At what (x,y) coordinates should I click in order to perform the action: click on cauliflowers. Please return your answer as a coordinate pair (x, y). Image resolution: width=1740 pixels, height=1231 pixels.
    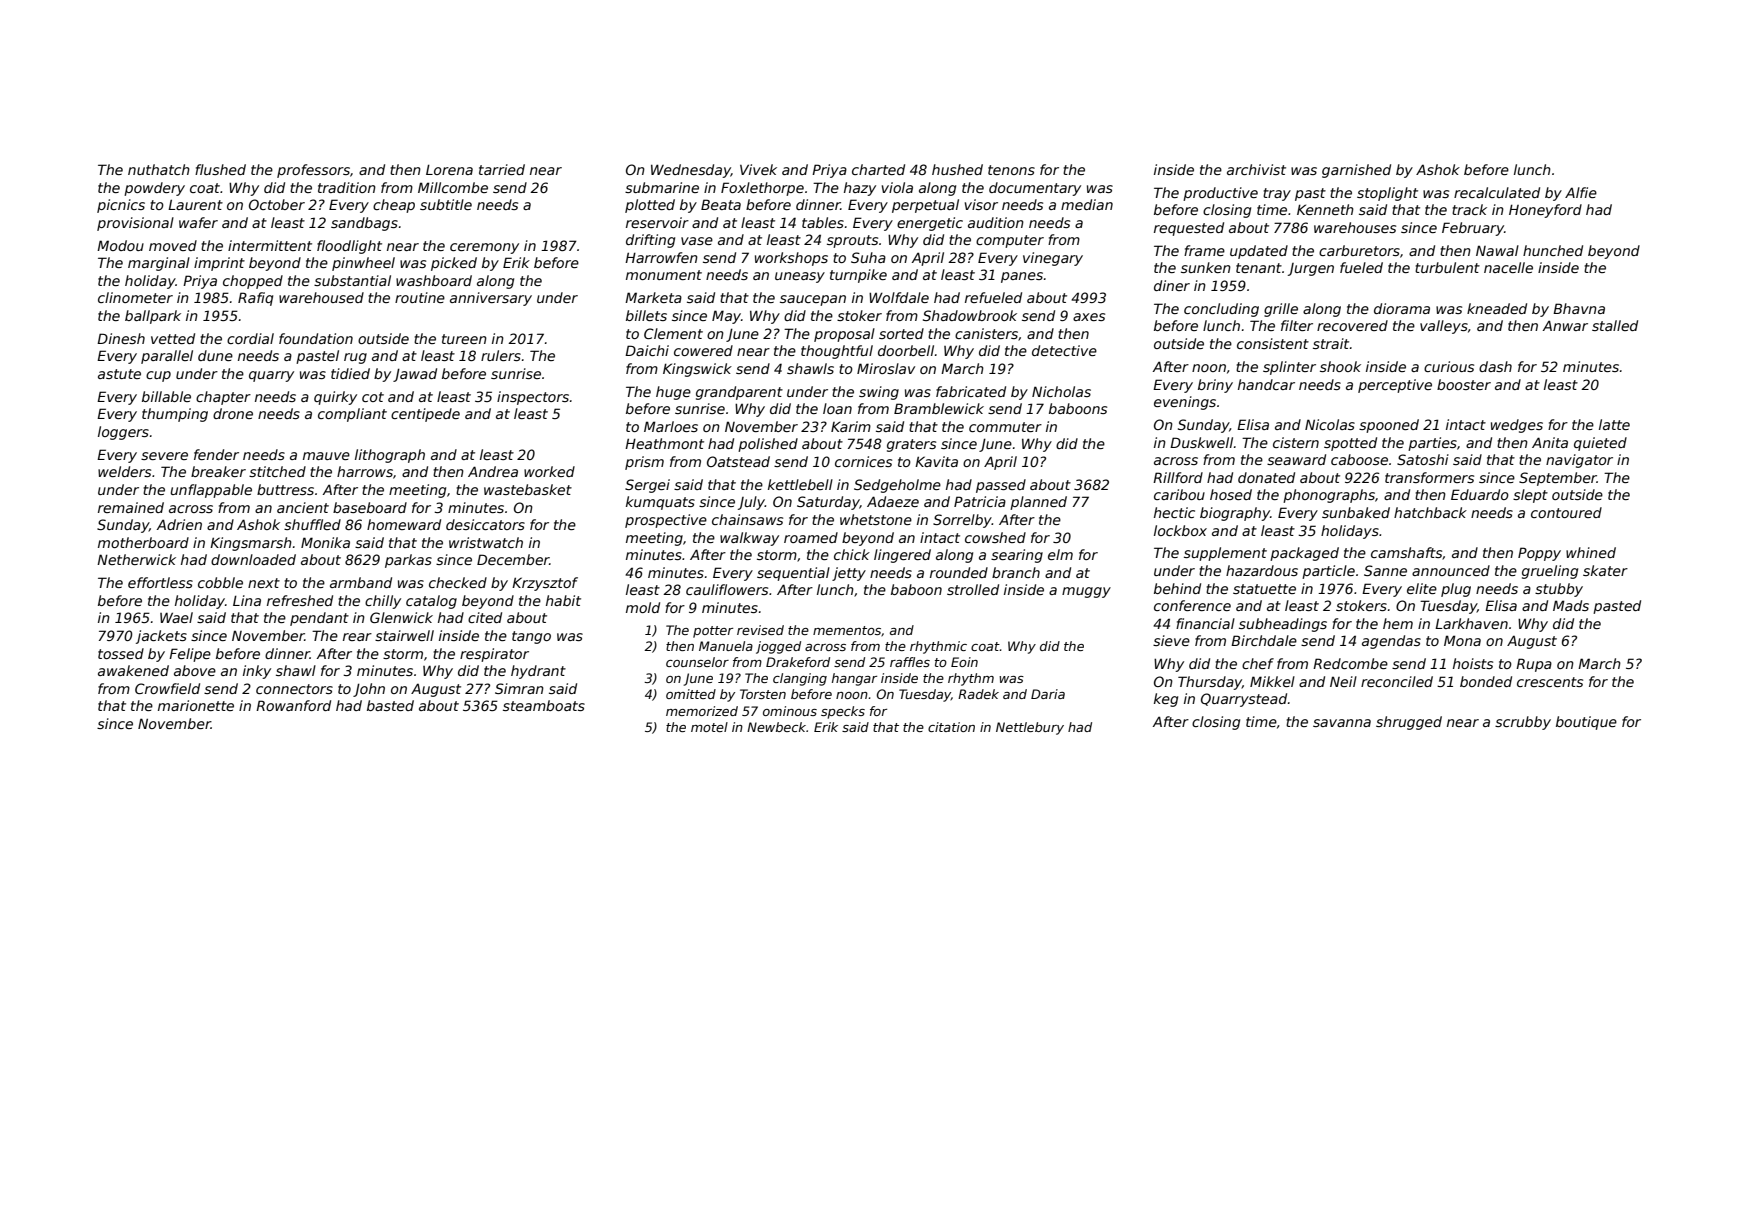
    Looking at the image, I should click on (727, 589).
